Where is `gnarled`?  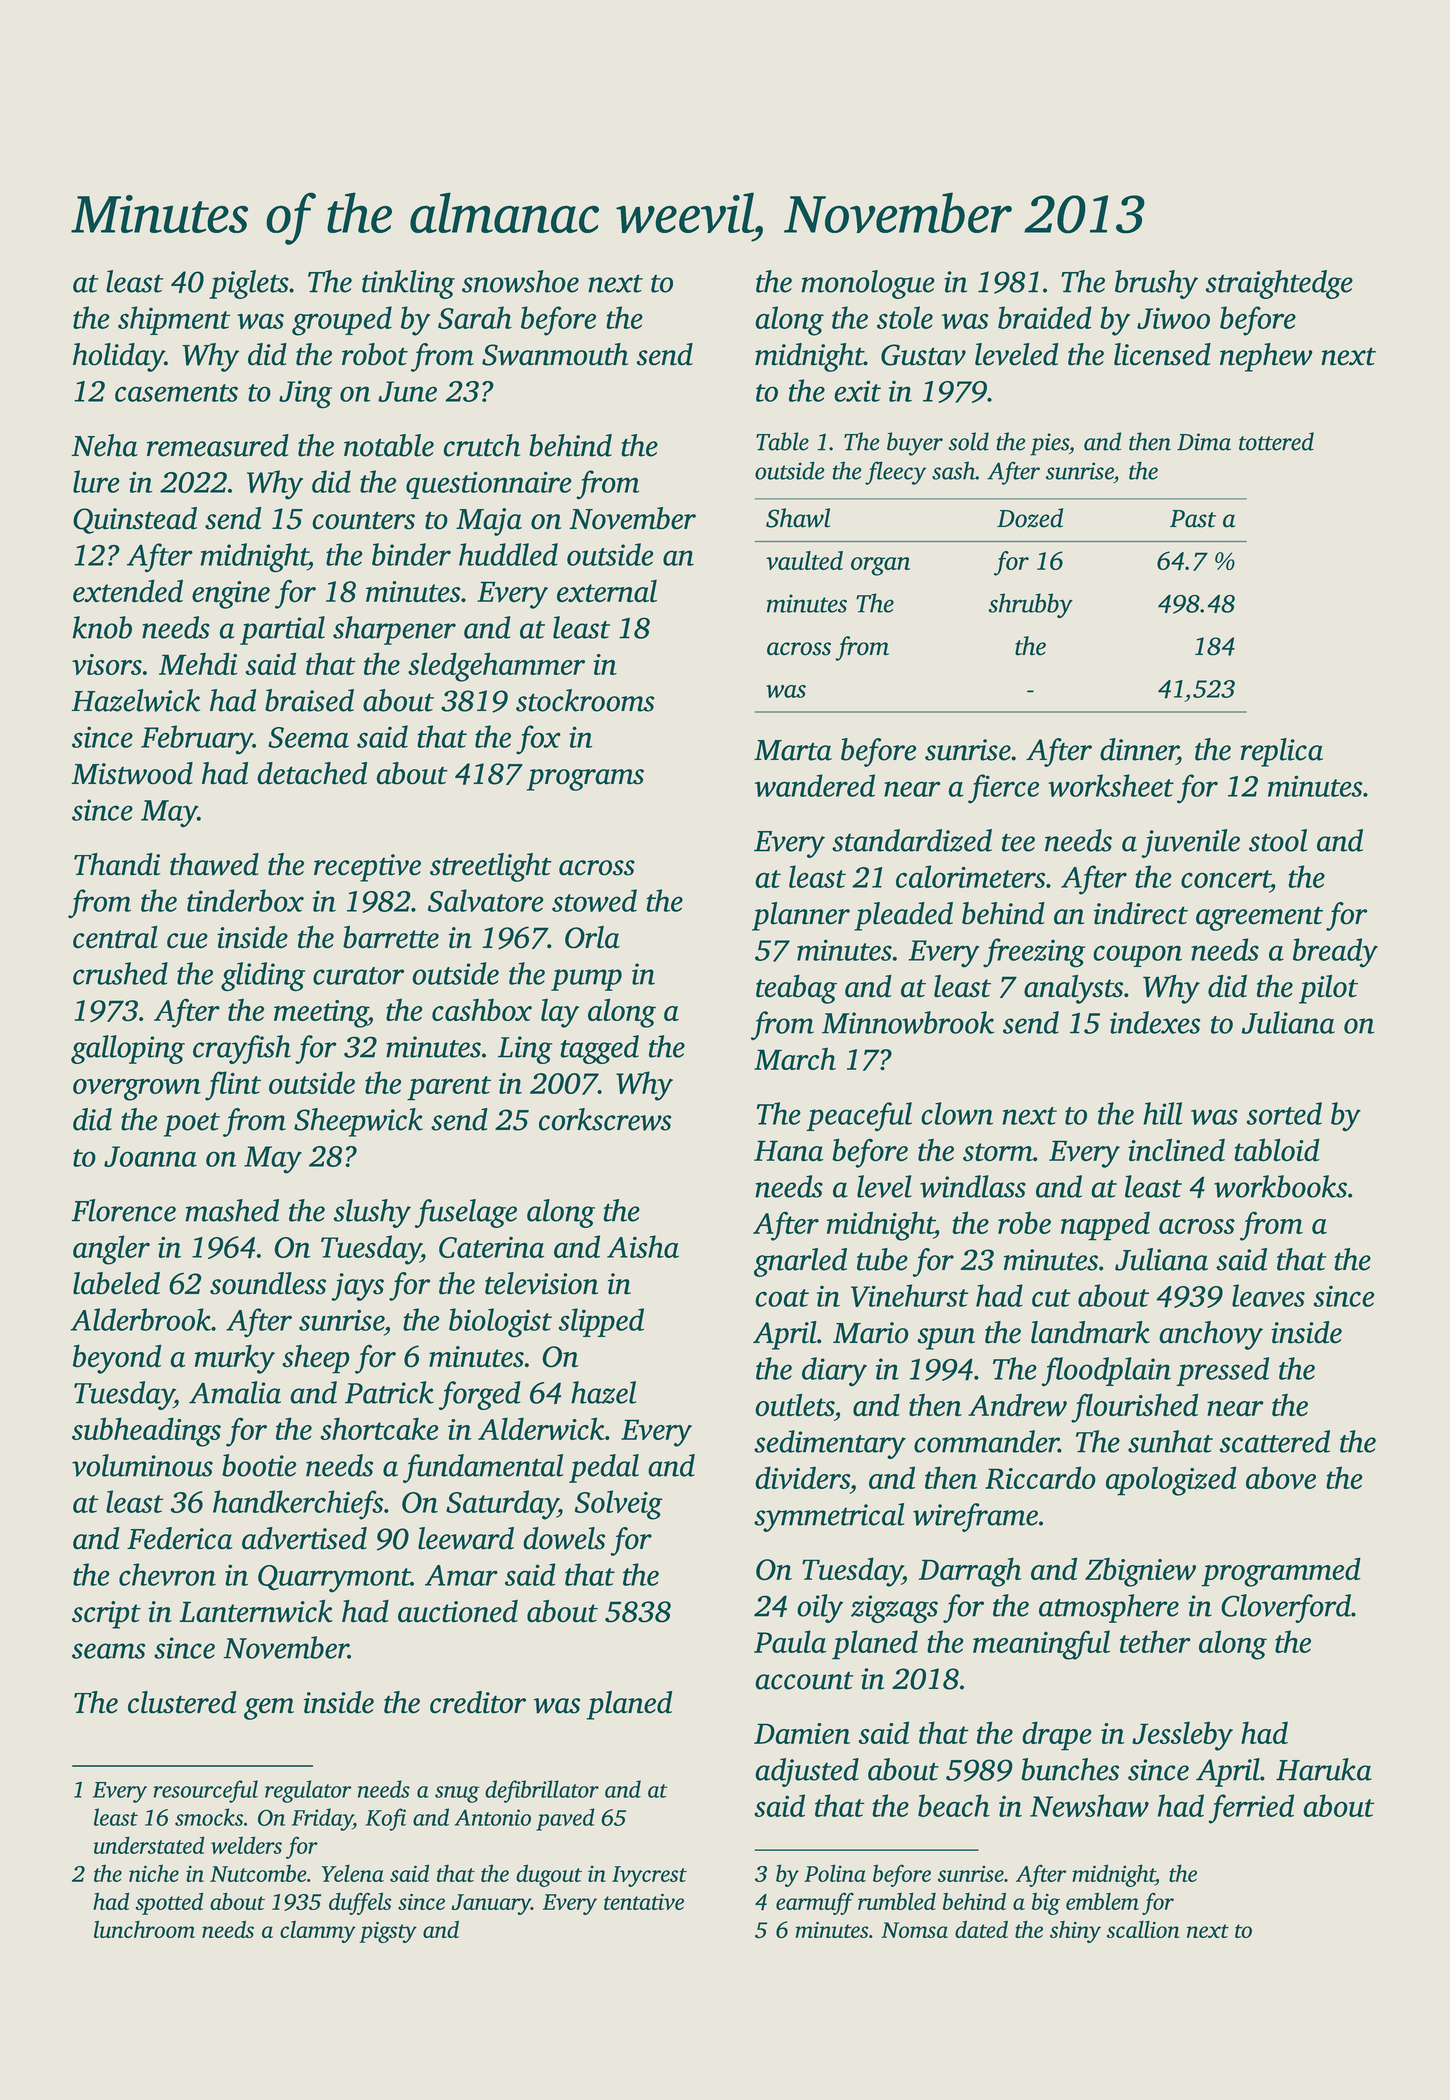
gnarled is located at coordinates (800, 1262).
